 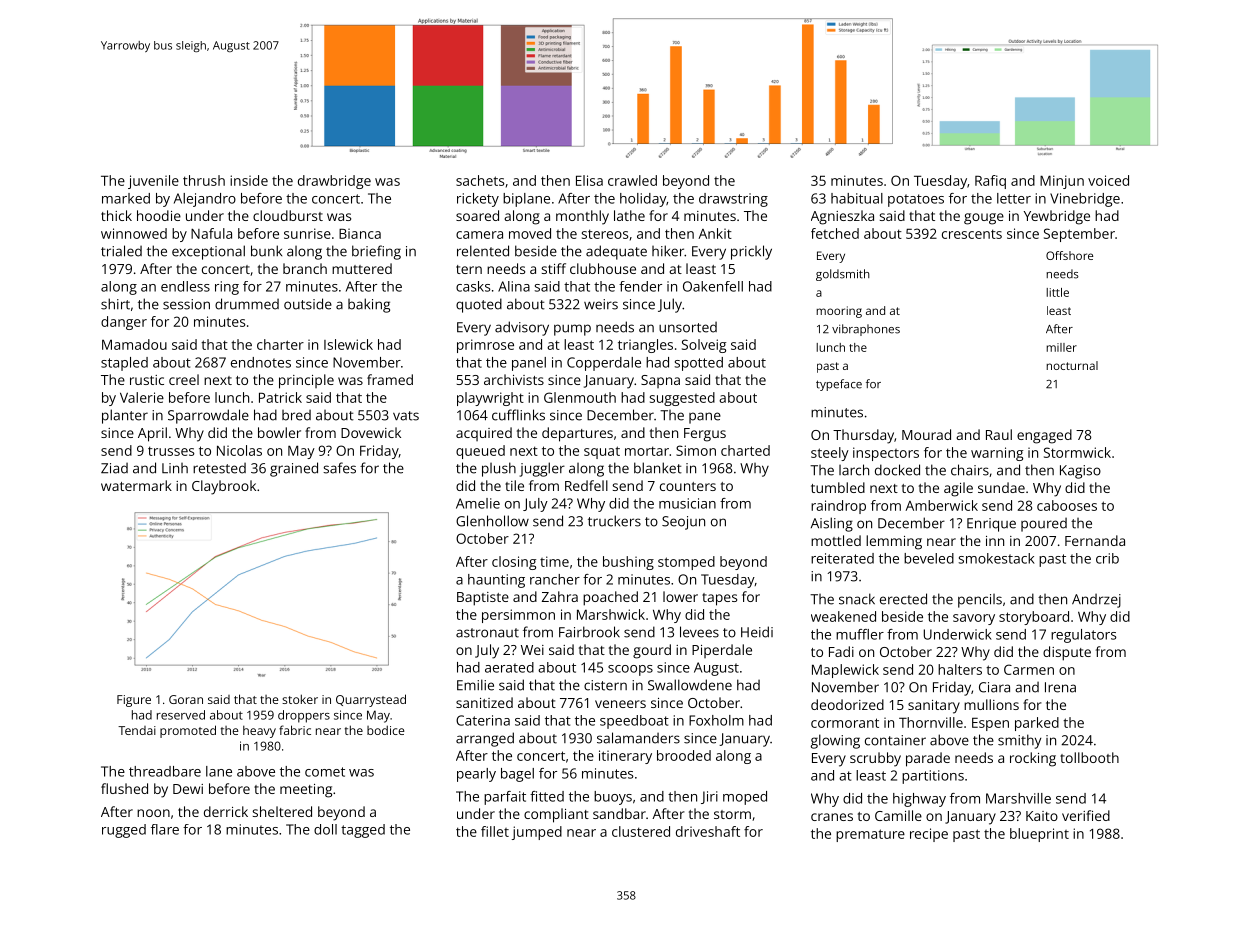 I want to click on thrush, so click(x=204, y=180).
